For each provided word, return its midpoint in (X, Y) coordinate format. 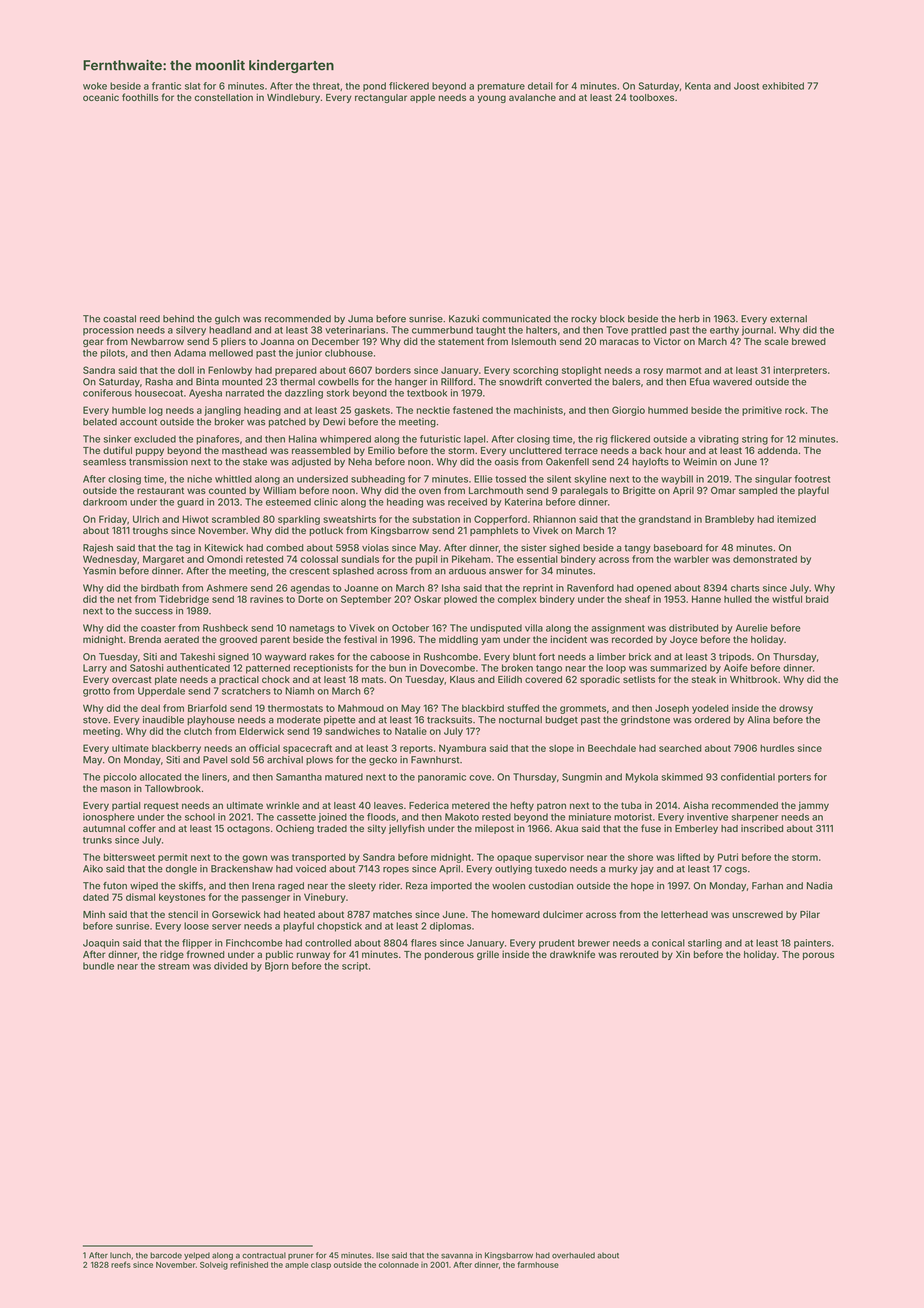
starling (705, 944)
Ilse (382, 1255)
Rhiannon (554, 519)
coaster (158, 628)
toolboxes (652, 97)
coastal (119, 319)
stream (174, 966)
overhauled (573, 1255)
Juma (360, 319)
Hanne (706, 599)
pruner (301, 1256)
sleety (362, 886)
